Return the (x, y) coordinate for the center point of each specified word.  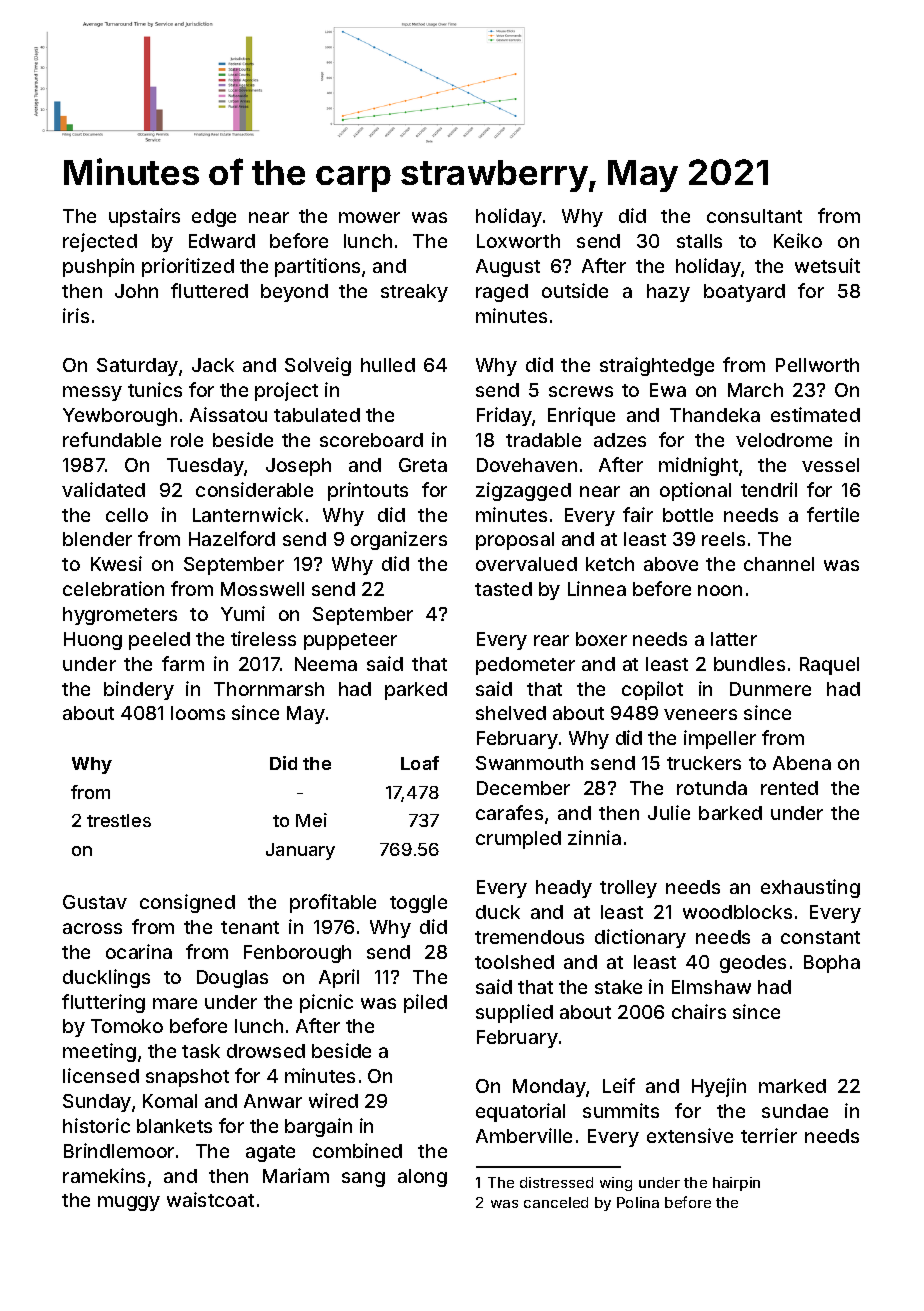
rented (789, 788)
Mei (311, 820)
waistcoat (210, 1199)
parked (416, 691)
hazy (668, 293)
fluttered (209, 290)
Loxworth (518, 241)
